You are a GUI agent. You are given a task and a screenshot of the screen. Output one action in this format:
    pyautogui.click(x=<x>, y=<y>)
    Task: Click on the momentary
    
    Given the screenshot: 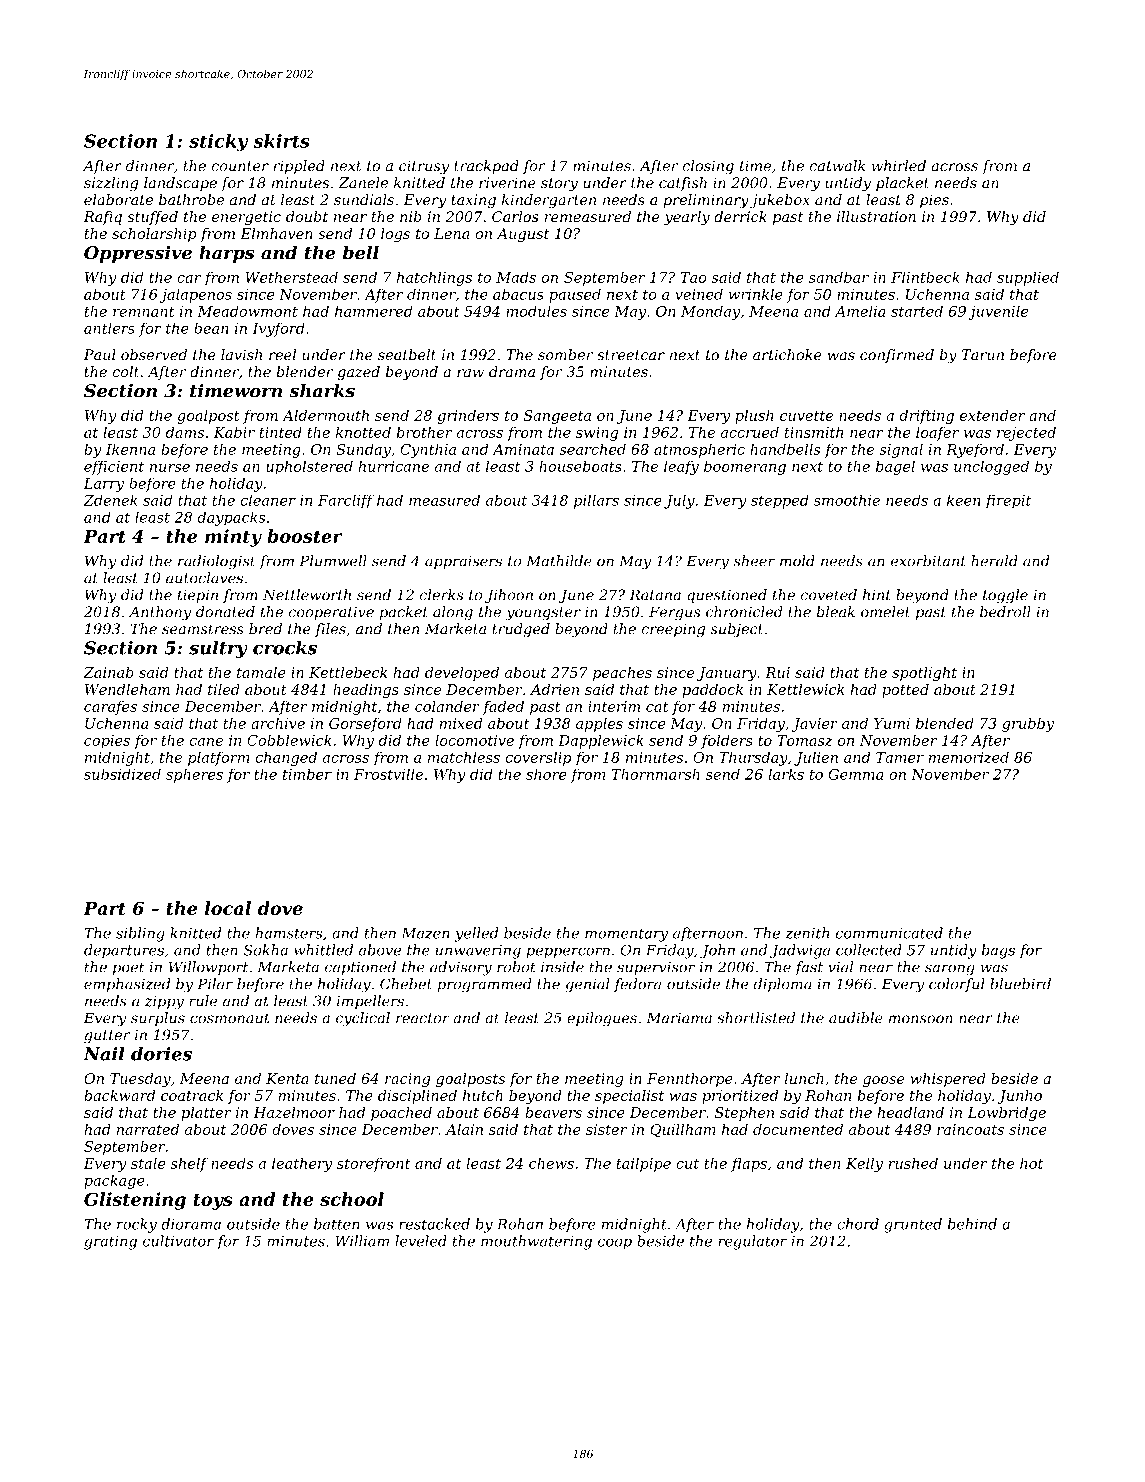 What is the action you would take?
    pyautogui.click(x=626, y=935)
